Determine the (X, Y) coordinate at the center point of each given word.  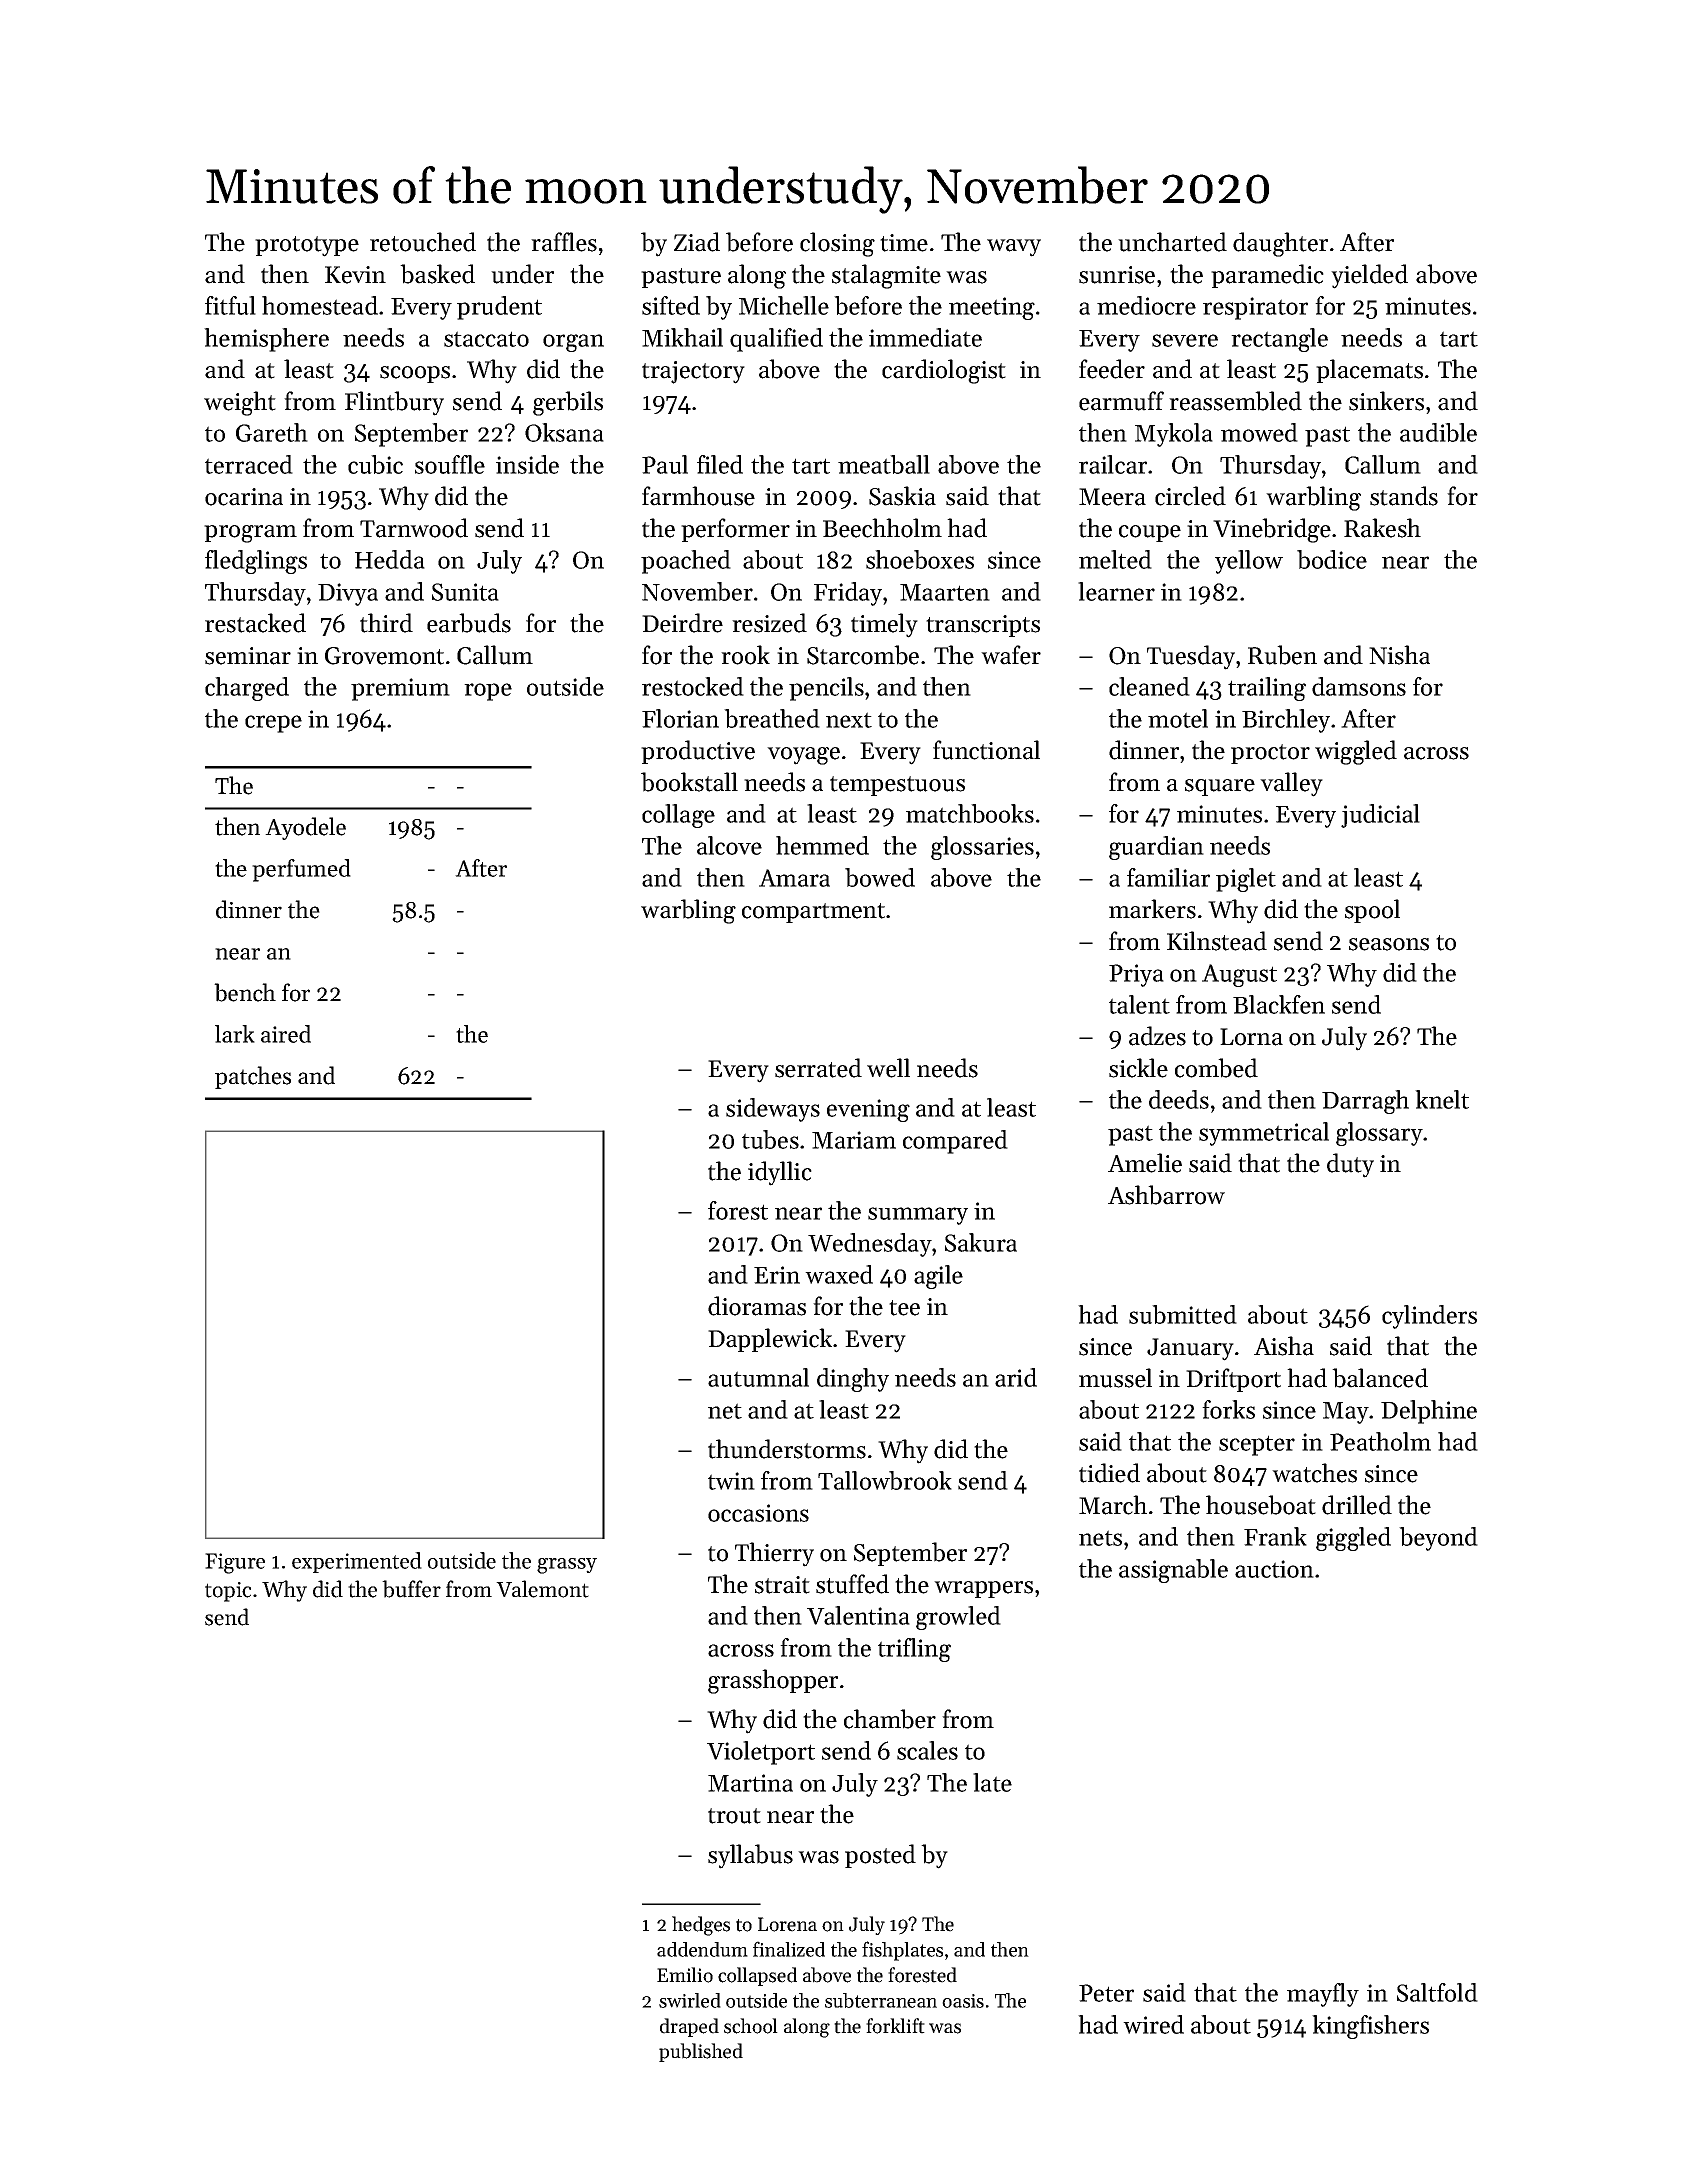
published (701, 2052)
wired (1153, 2024)
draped (689, 2027)
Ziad (697, 242)
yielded (1369, 276)
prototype (307, 246)
